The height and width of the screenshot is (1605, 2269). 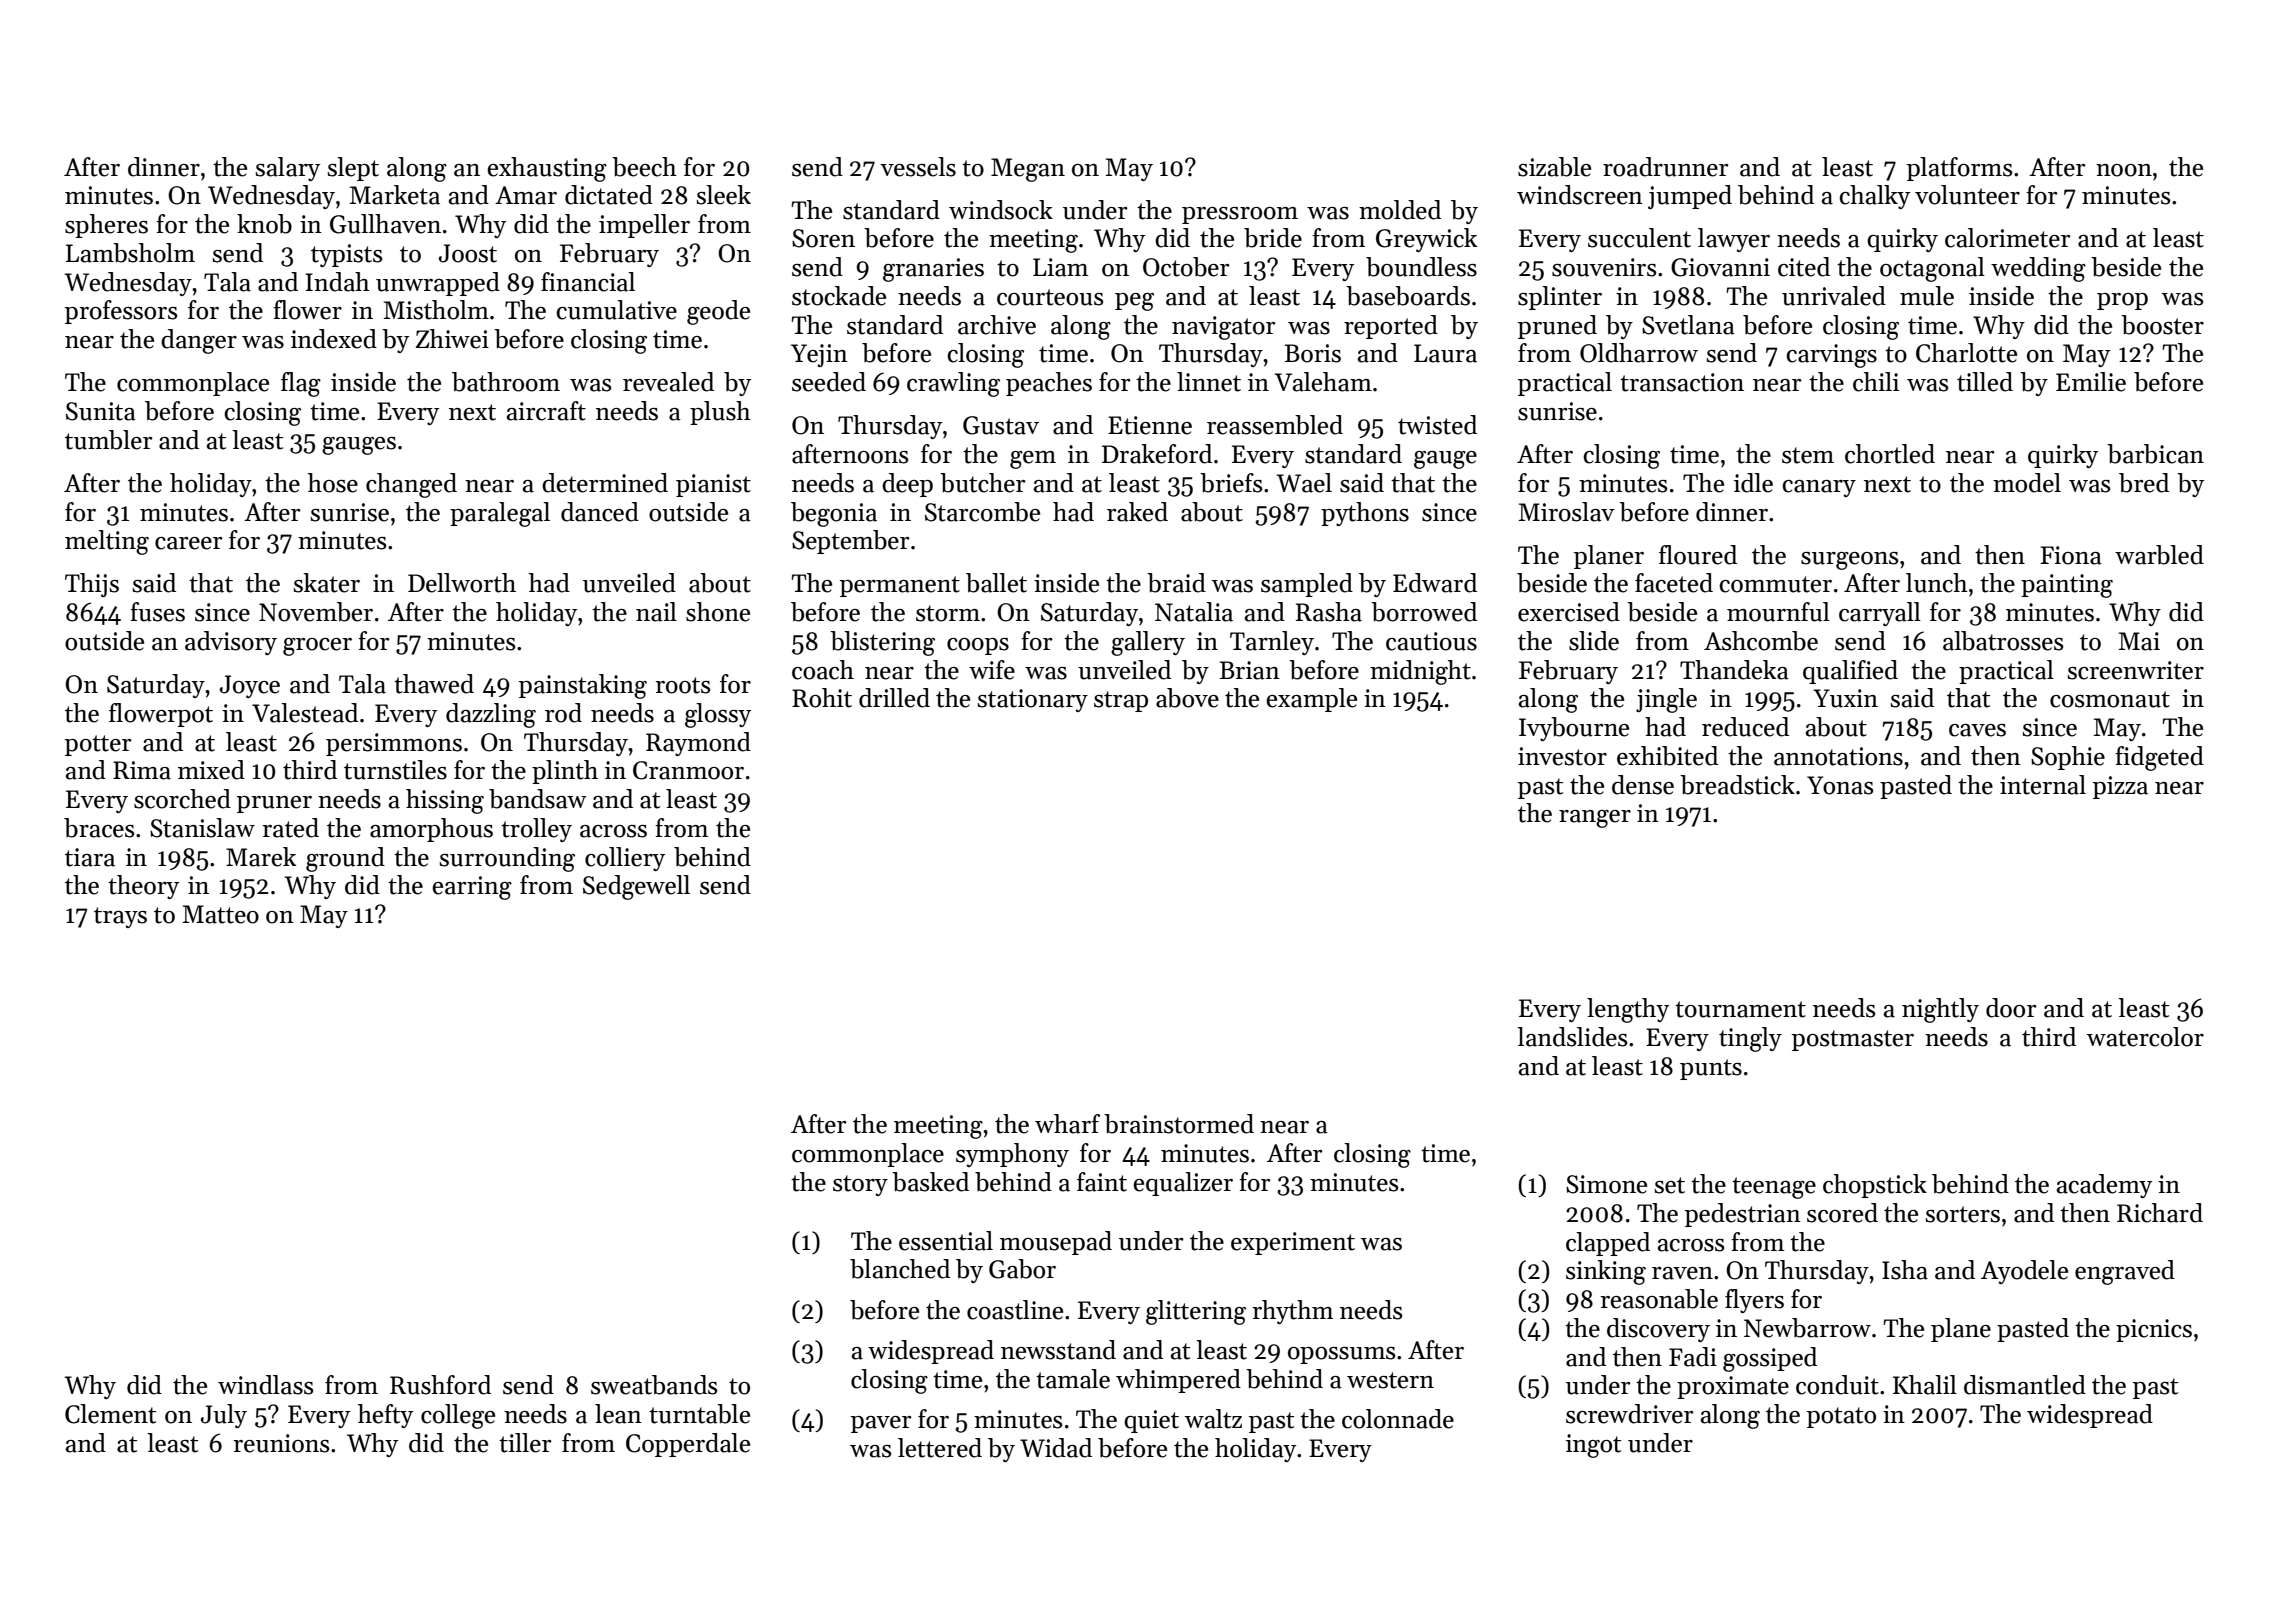 What do you see at coordinates (1608, 1244) in the screenshot?
I see `clapped` at bounding box center [1608, 1244].
